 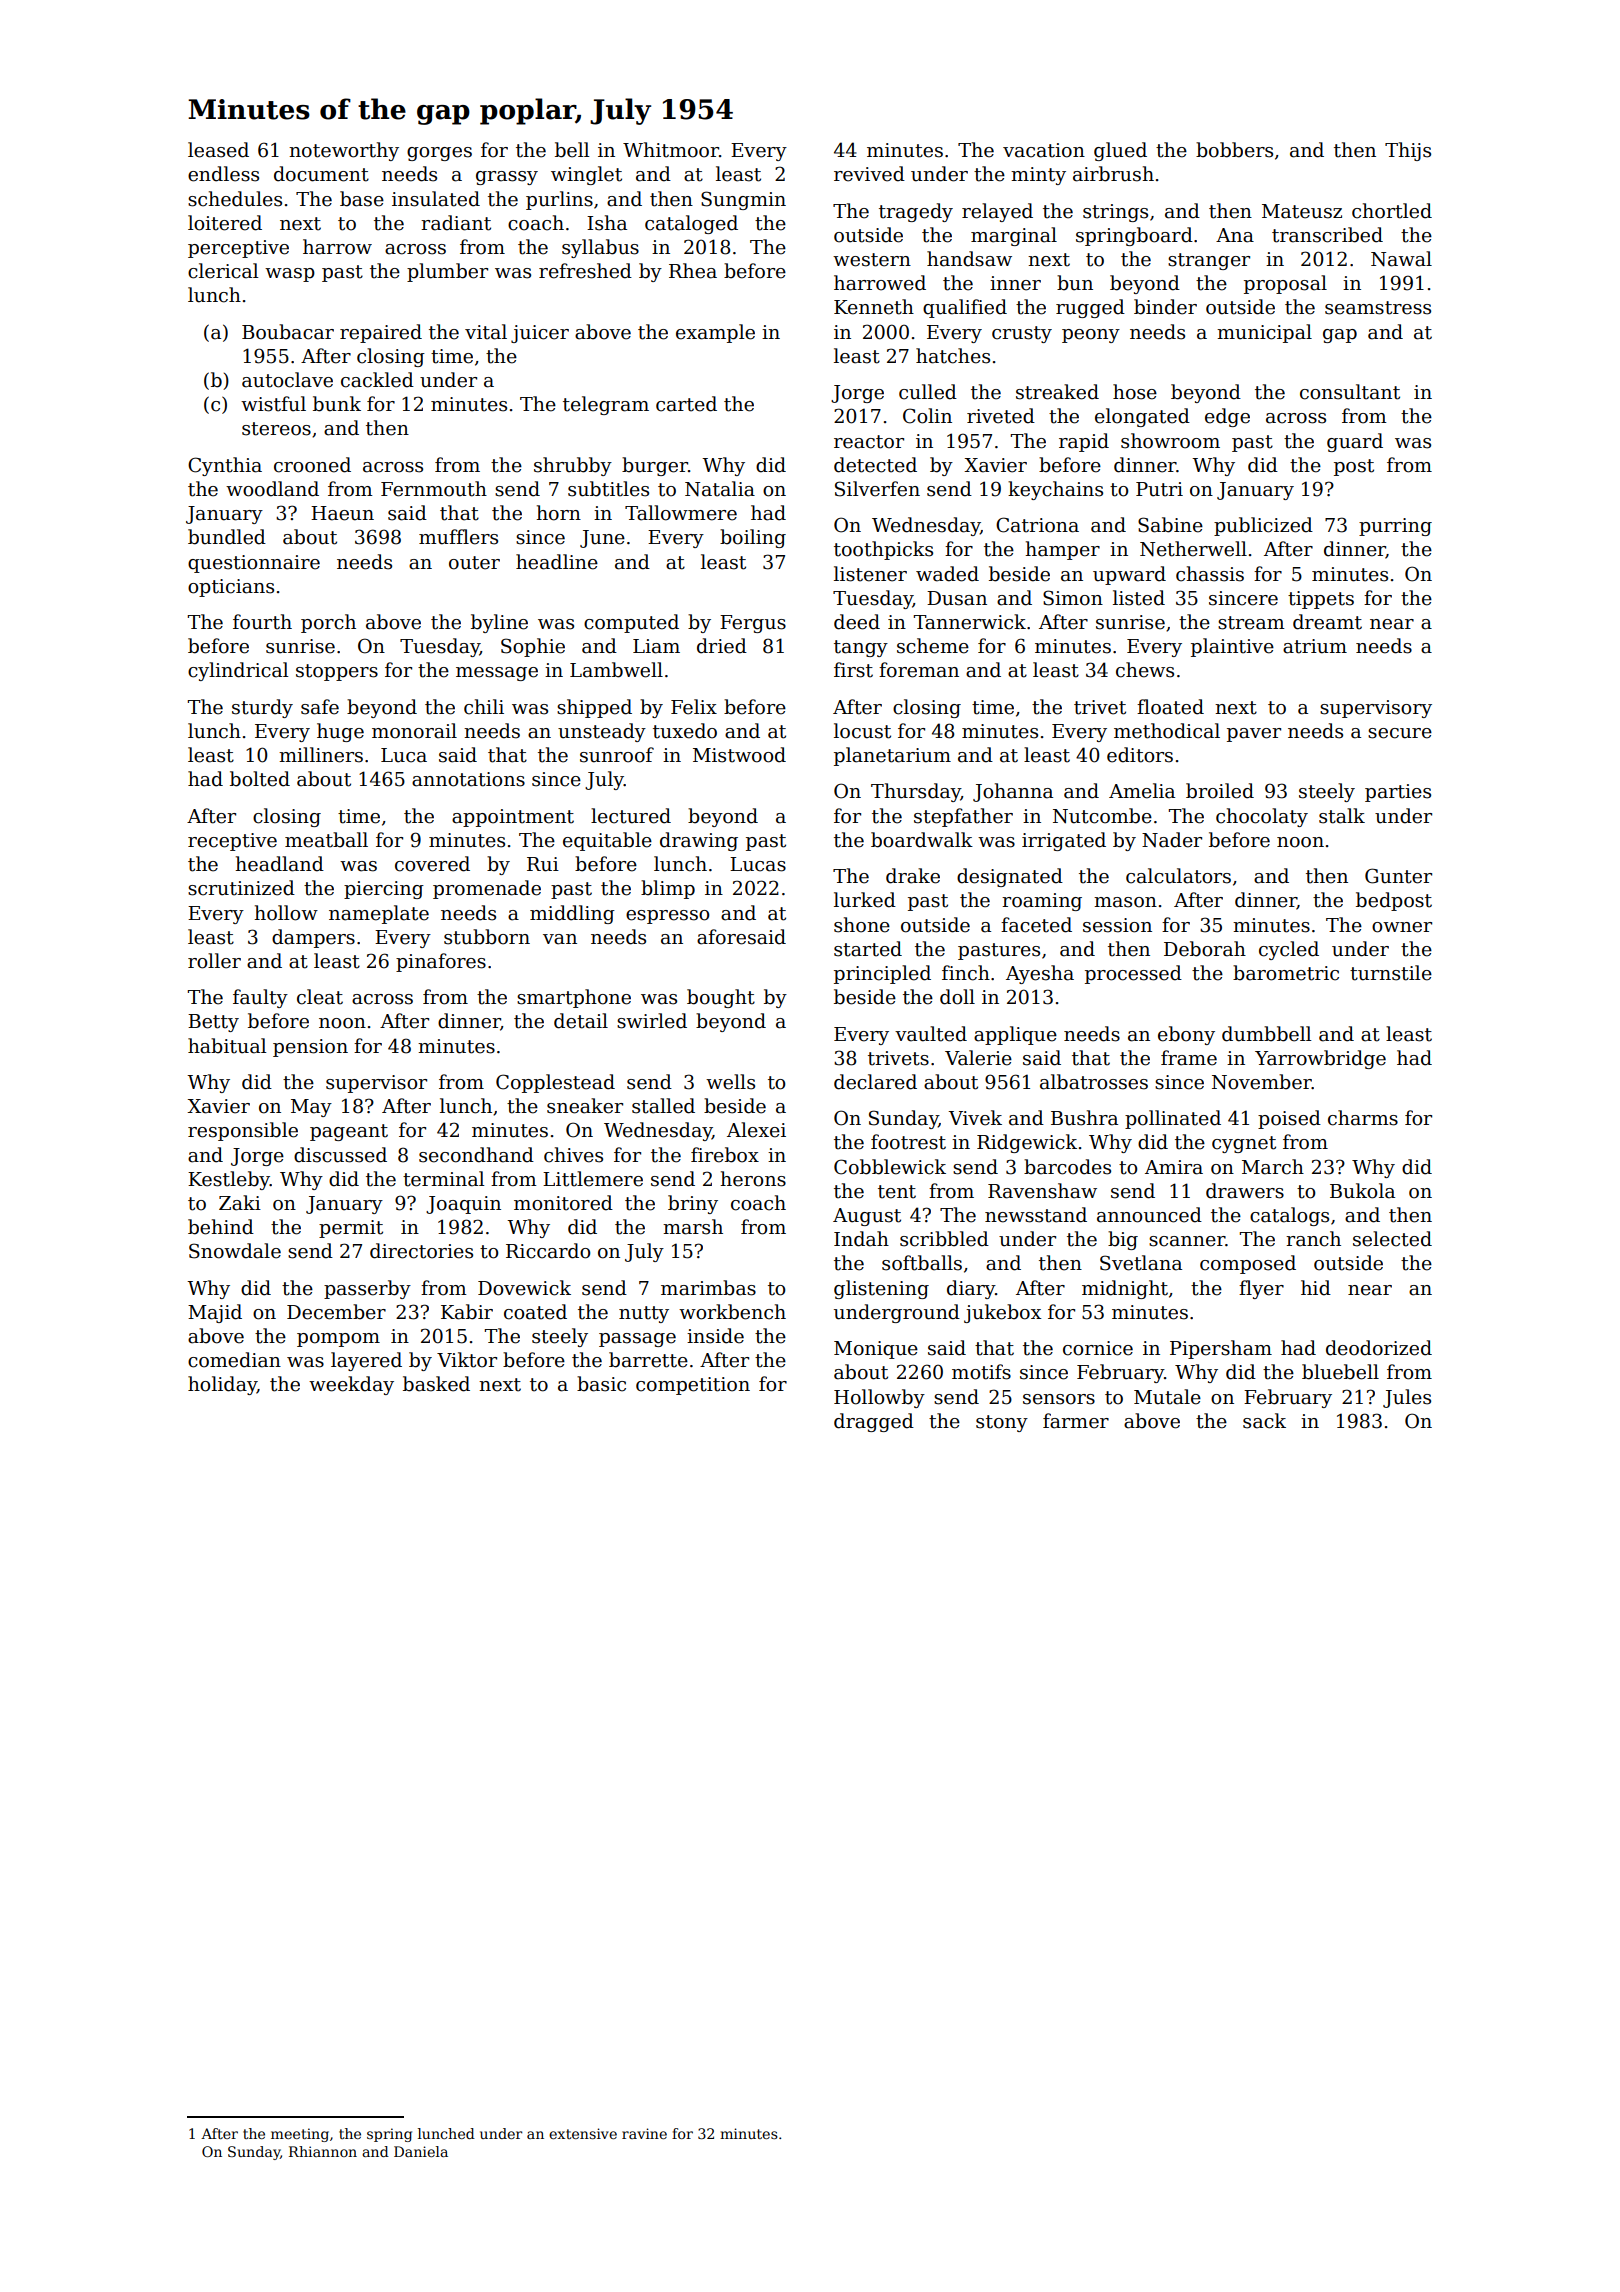 What do you see at coordinates (351, 1385) in the page?
I see `weekday` at bounding box center [351, 1385].
